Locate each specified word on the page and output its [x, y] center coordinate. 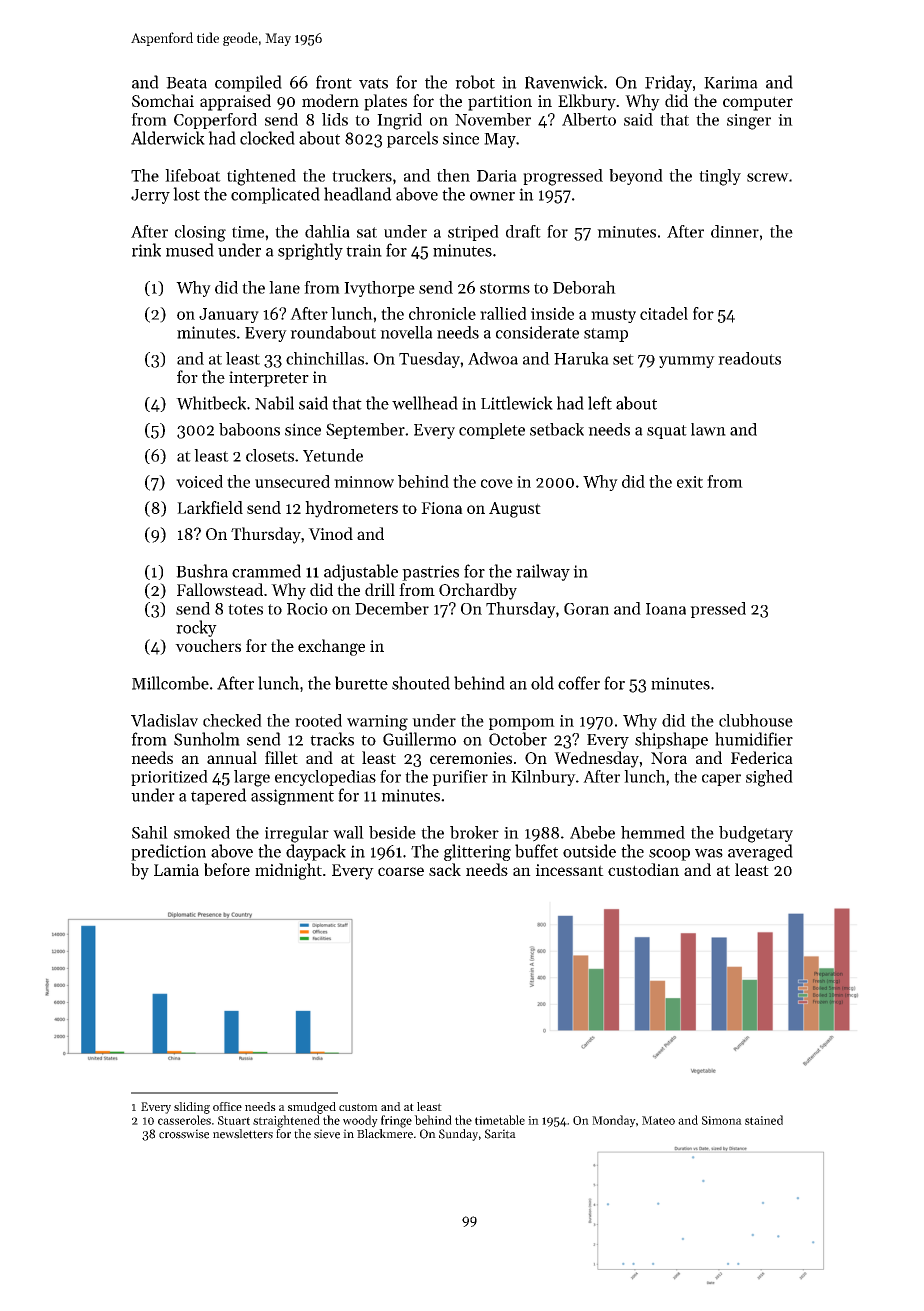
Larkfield [210, 507]
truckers [362, 175]
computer [758, 103]
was [709, 853]
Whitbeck [211, 403]
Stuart [234, 1120]
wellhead [425, 403]
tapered [219, 796]
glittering [477, 852]
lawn [708, 429]
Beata [186, 83]
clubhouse [756, 720]
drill [380, 589]
